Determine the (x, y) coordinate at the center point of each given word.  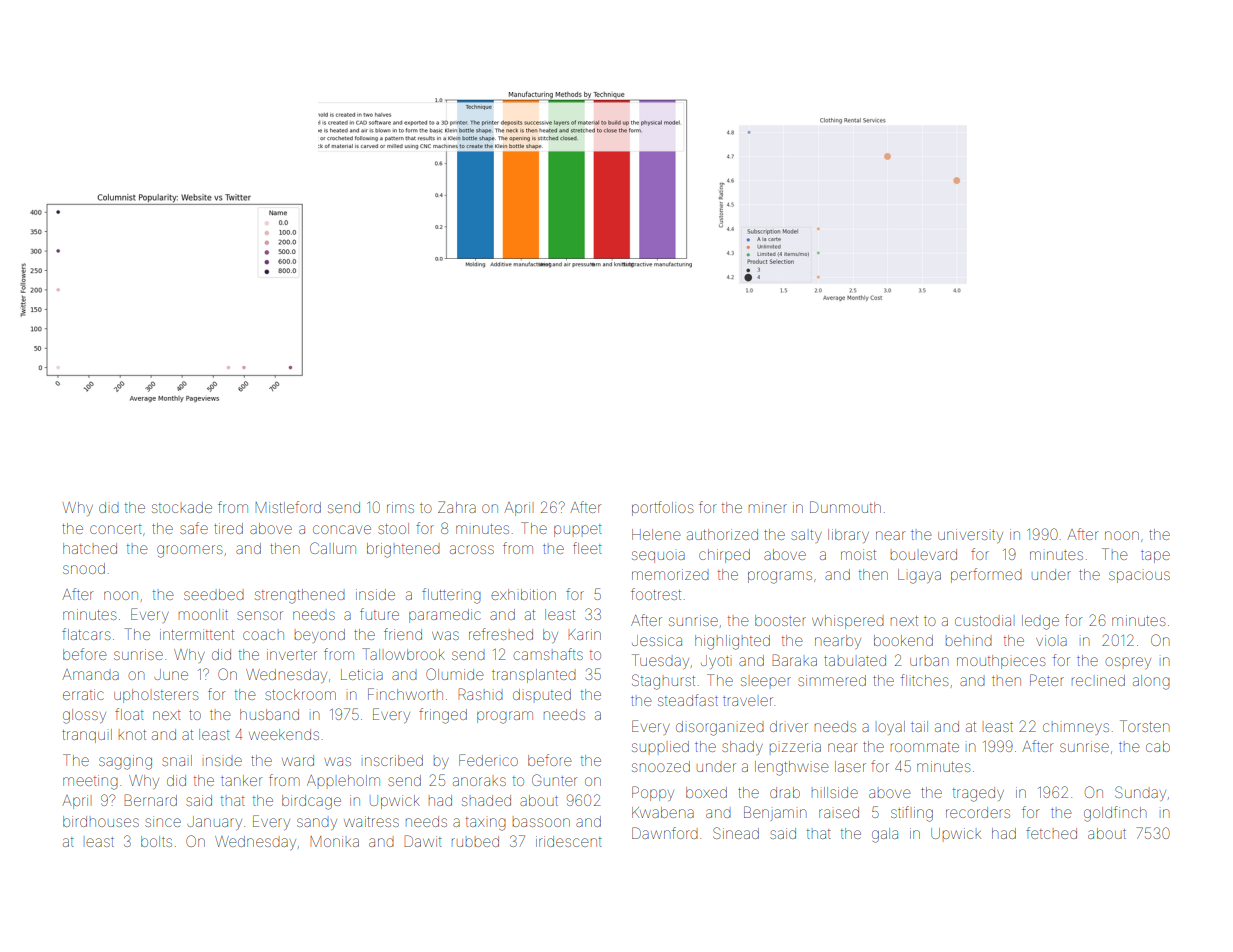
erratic (83, 694)
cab (1158, 746)
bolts (156, 841)
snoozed (661, 766)
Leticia (362, 674)
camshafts (548, 654)
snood (84, 568)
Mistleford (288, 507)
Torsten (1144, 726)
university (970, 536)
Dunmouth (845, 507)
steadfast (688, 700)
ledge (1040, 622)
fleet (587, 548)
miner (768, 507)
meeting (90, 782)
